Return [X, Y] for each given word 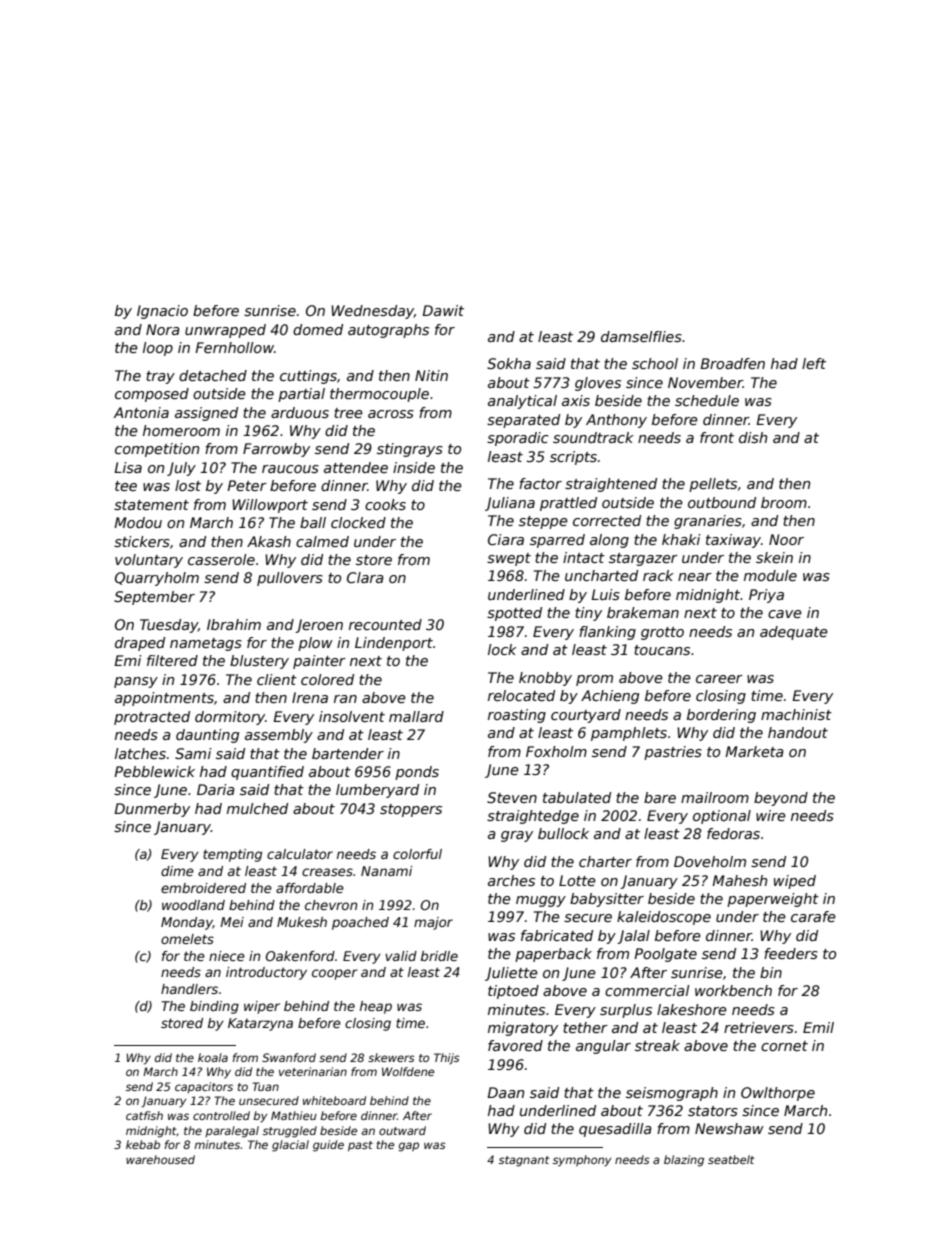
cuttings [308, 377]
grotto [662, 633]
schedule [707, 400]
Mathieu [294, 1115]
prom [594, 680]
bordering [721, 716]
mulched [257, 808]
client [277, 679]
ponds [417, 773]
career [719, 679]
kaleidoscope [664, 918]
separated [523, 421]
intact [584, 557]
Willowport [270, 506]
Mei [232, 922]
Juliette [511, 974]
